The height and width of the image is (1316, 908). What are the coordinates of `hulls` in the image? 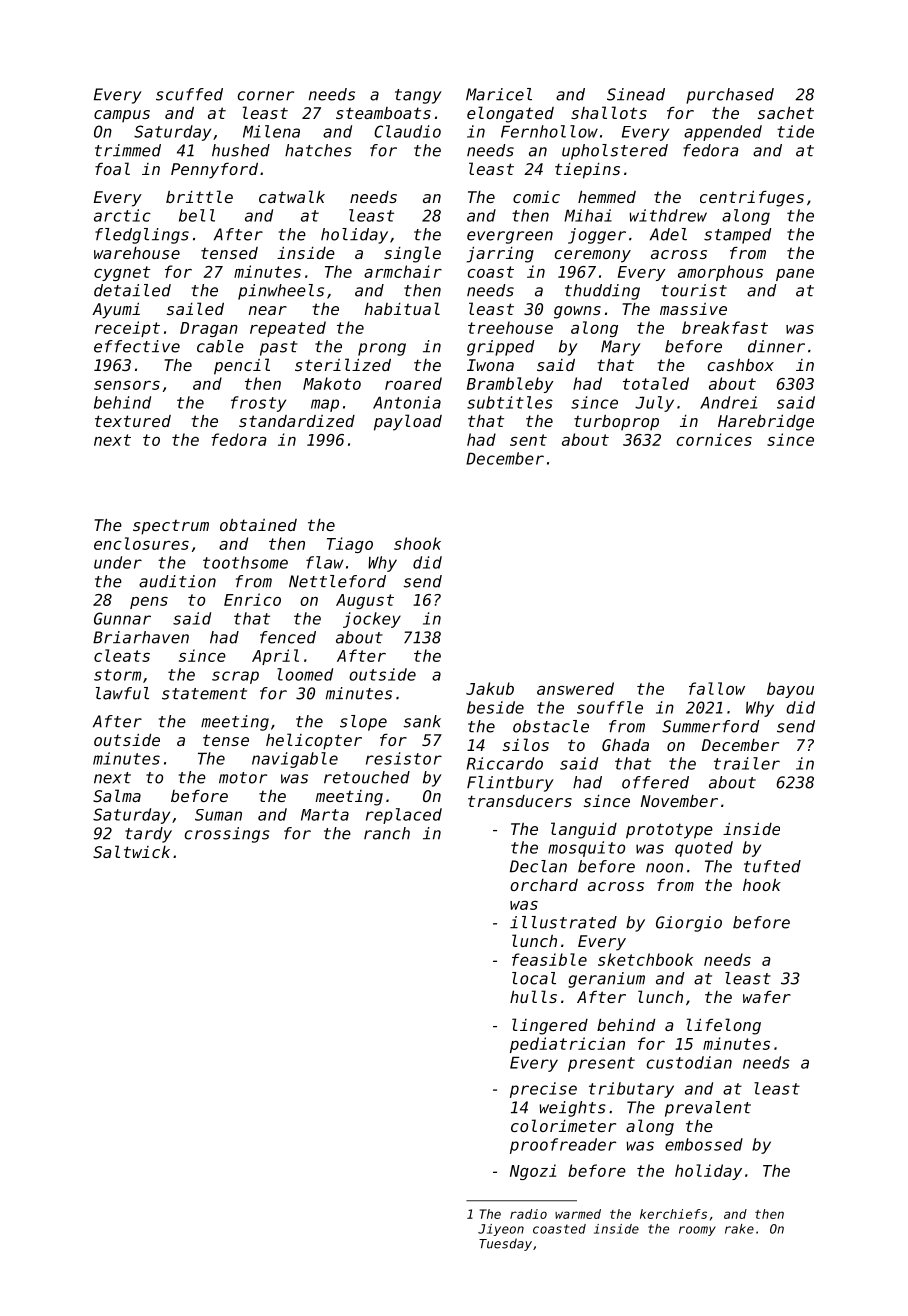 It's located at (533, 996).
